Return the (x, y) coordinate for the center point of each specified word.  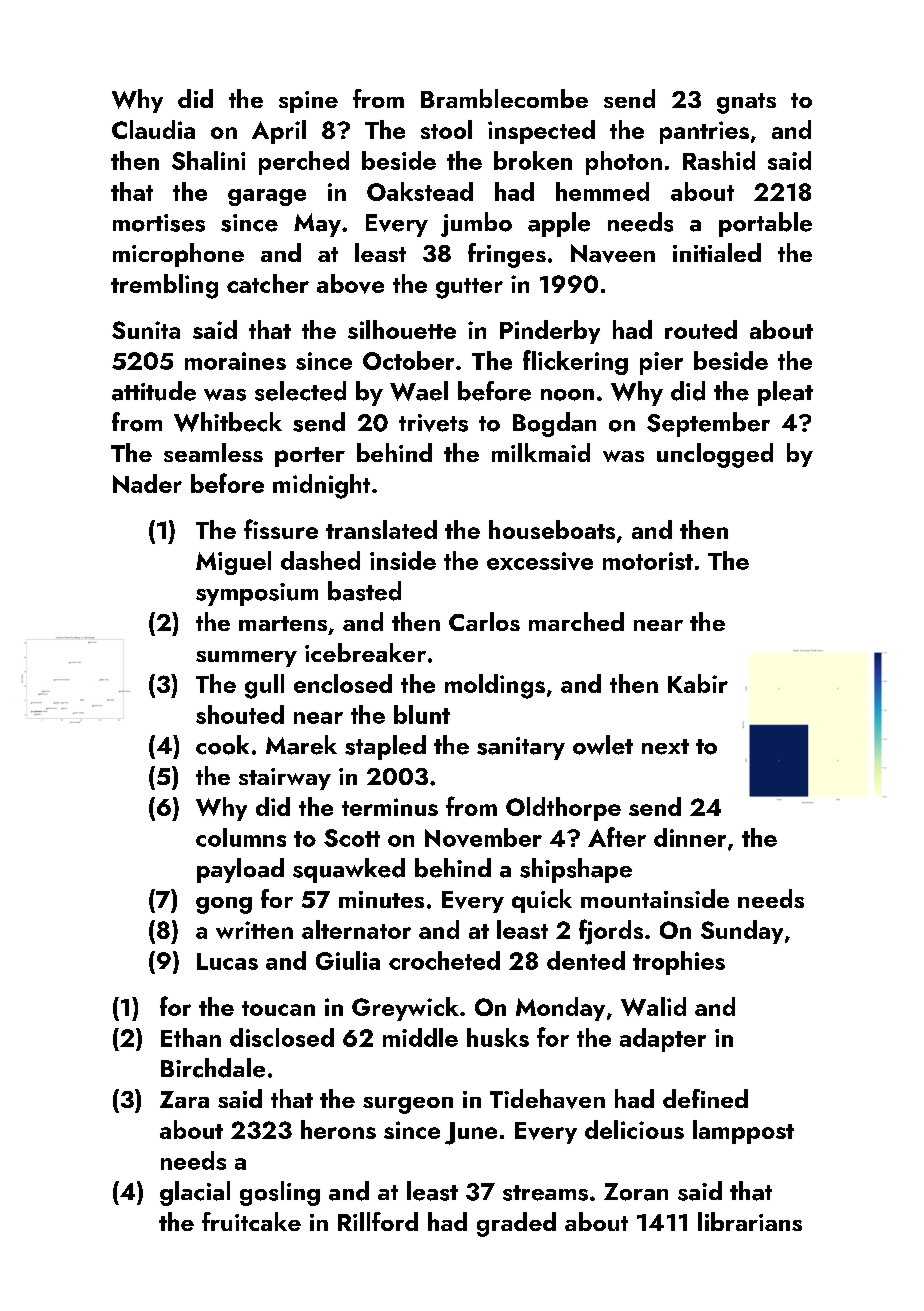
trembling (164, 286)
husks (498, 1037)
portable (765, 224)
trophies (679, 963)
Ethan (191, 1037)
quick (542, 901)
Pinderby (550, 332)
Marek (301, 745)
